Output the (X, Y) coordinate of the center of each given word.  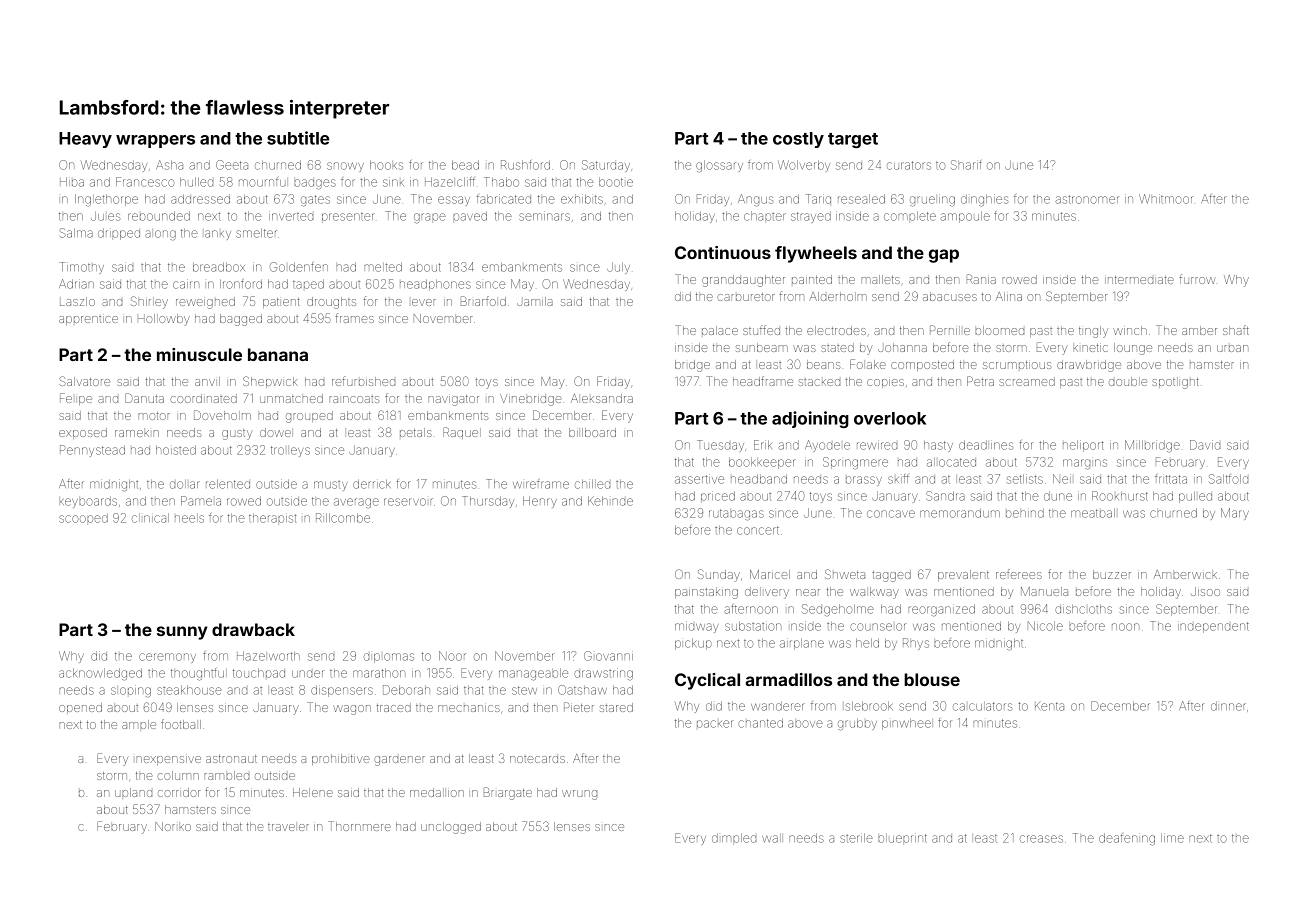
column (178, 775)
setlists (1025, 479)
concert (758, 530)
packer (715, 724)
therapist (273, 518)
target (853, 140)
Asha (169, 165)
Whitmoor (1166, 199)
